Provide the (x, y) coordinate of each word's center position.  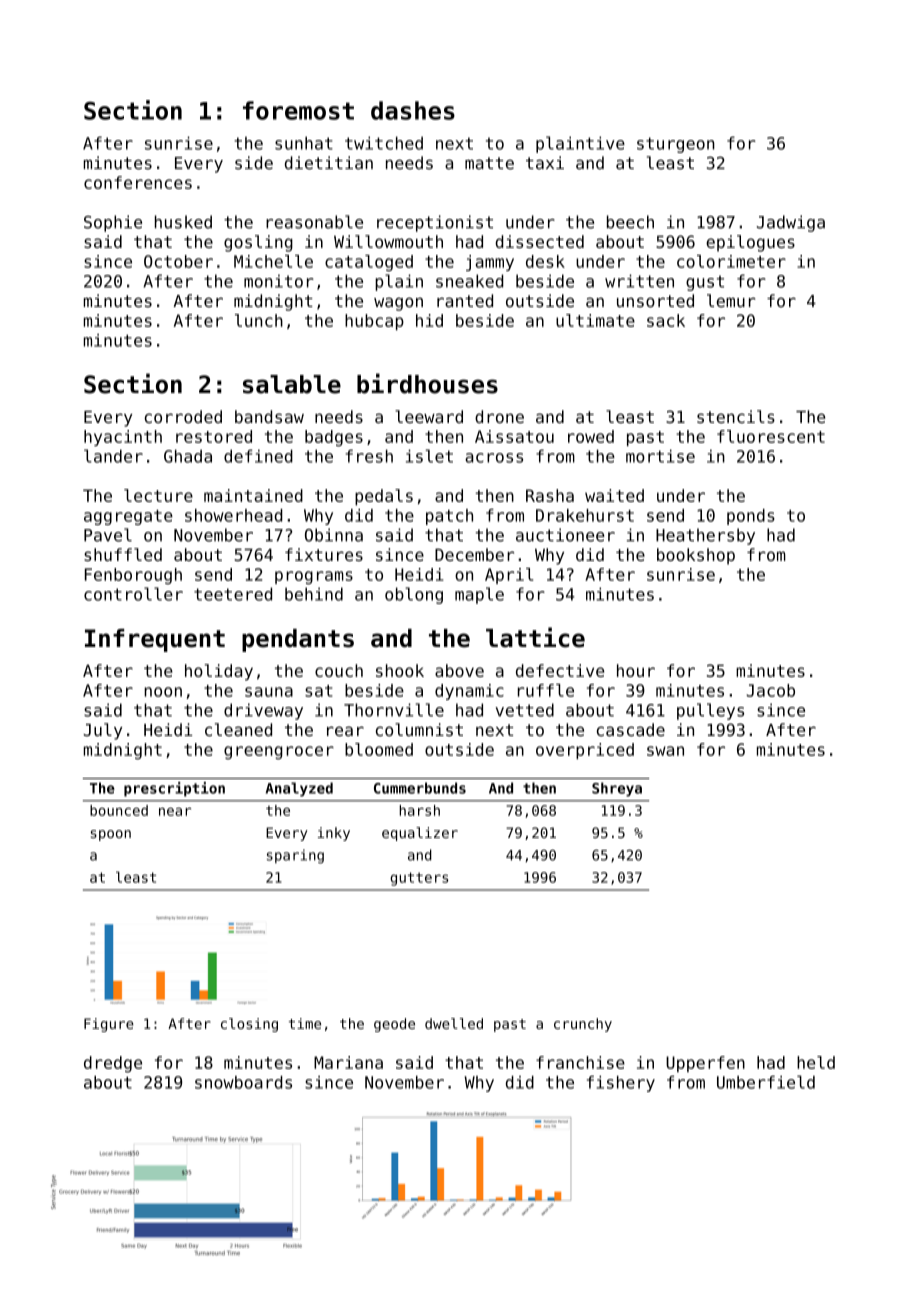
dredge (113, 1064)
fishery (621, 1084)
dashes (413, 110)
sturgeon (676, 145)
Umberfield (766, 1082)
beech (630, 222)
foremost (298, 110)
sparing (295, 856)
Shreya (617, 789)
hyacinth (123, 438)
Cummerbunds (420, 788)
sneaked (469, 281)
